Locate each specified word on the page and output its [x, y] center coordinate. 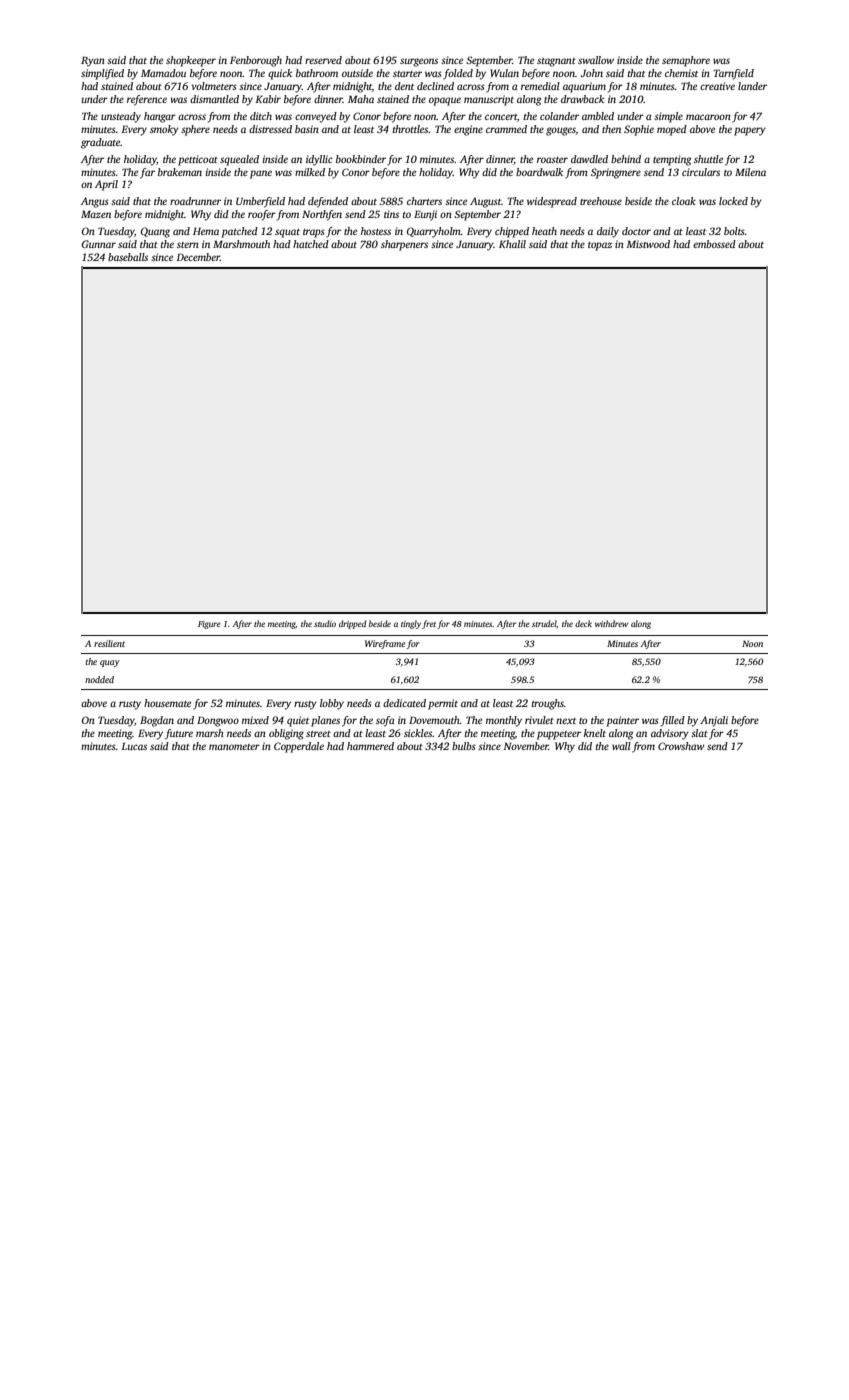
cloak [684, 201]
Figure [209, 625]
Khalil [512, 244]
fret [429, 624]
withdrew [611, 623]
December [198, 257]
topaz [600, 246]
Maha [361, 99]
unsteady [121, 117]
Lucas [134, 746]
